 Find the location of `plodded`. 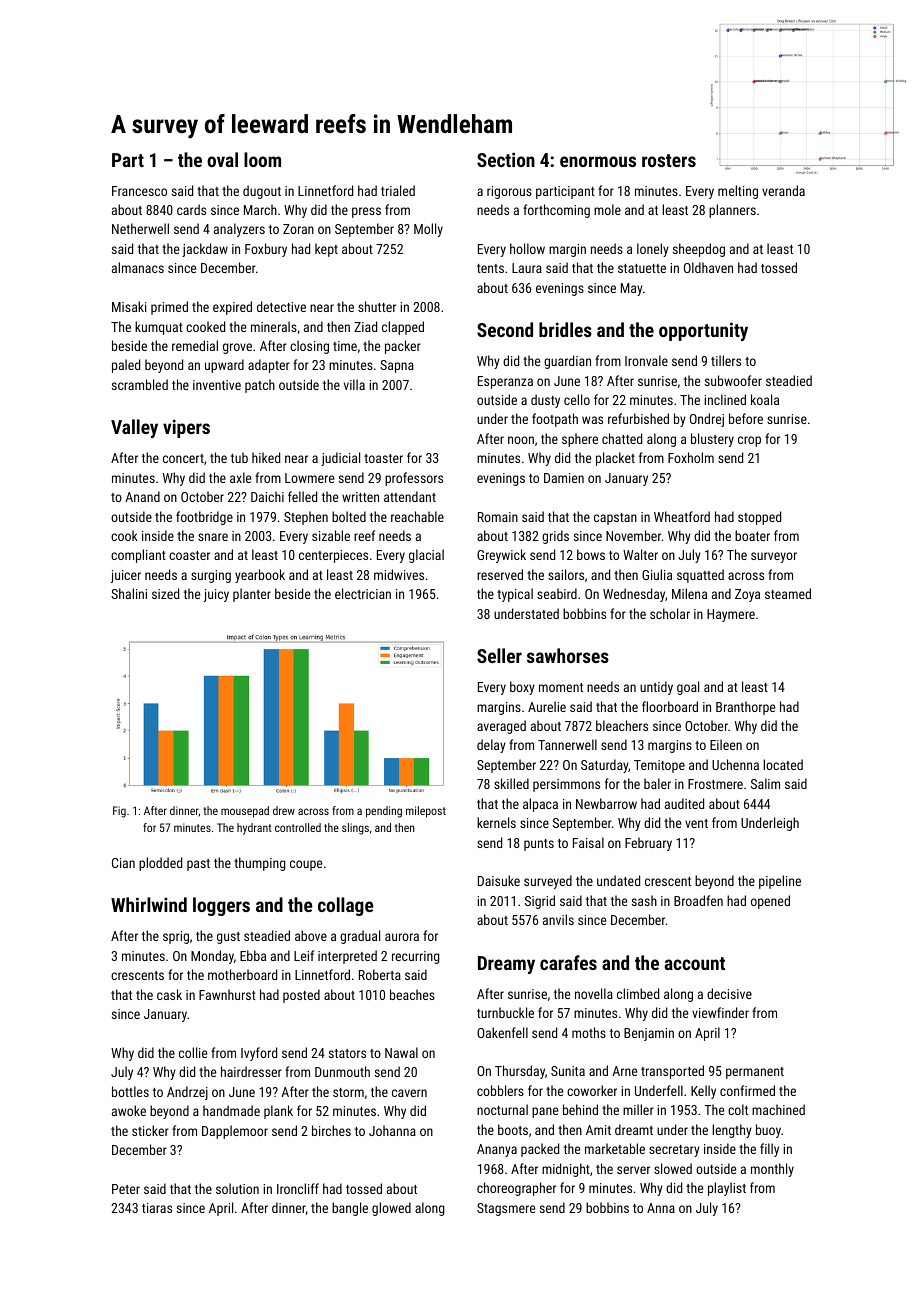

plodded is located at coordinates (160, 864).
